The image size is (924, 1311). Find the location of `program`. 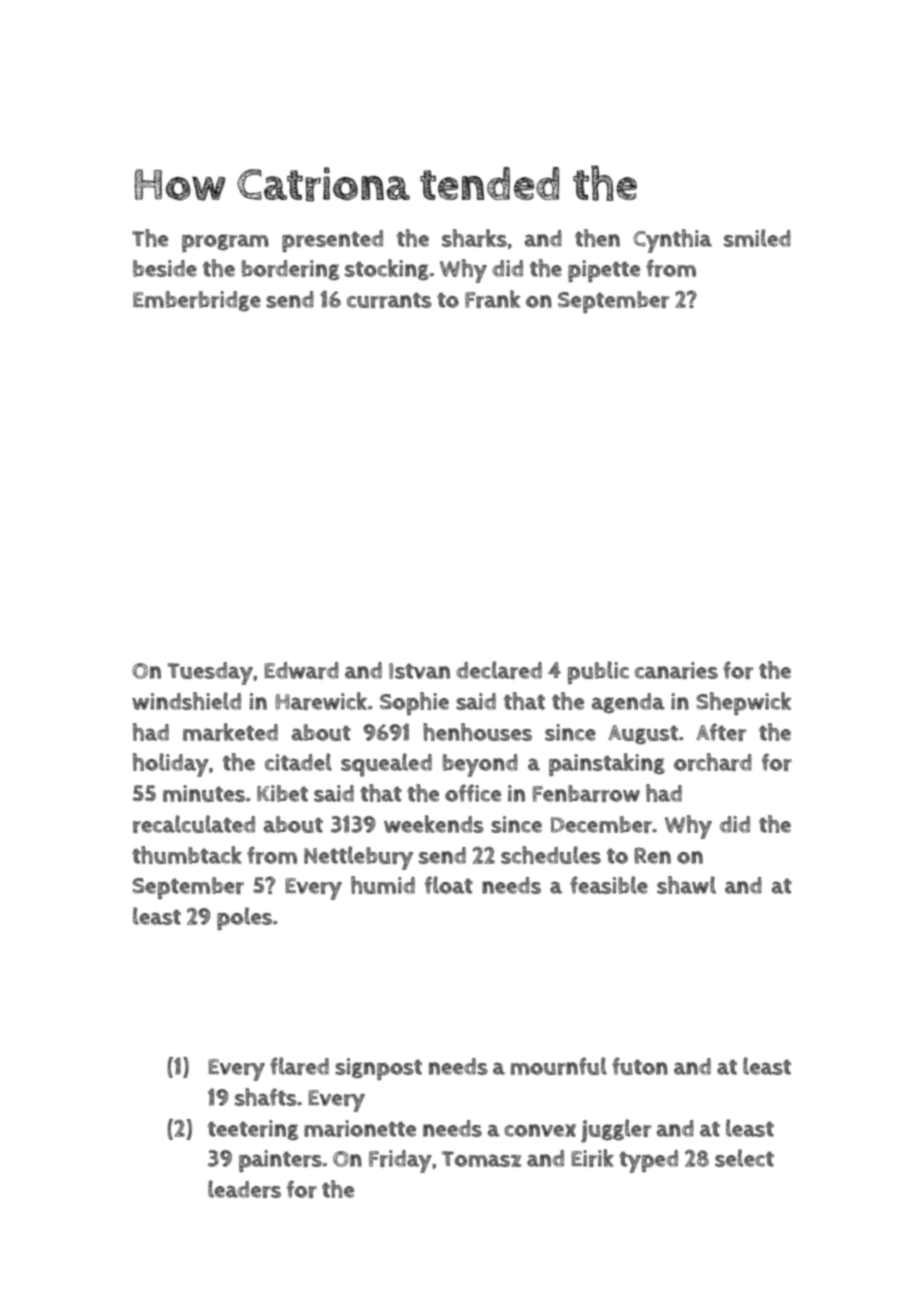

program is located at coordinates (225, 243).
